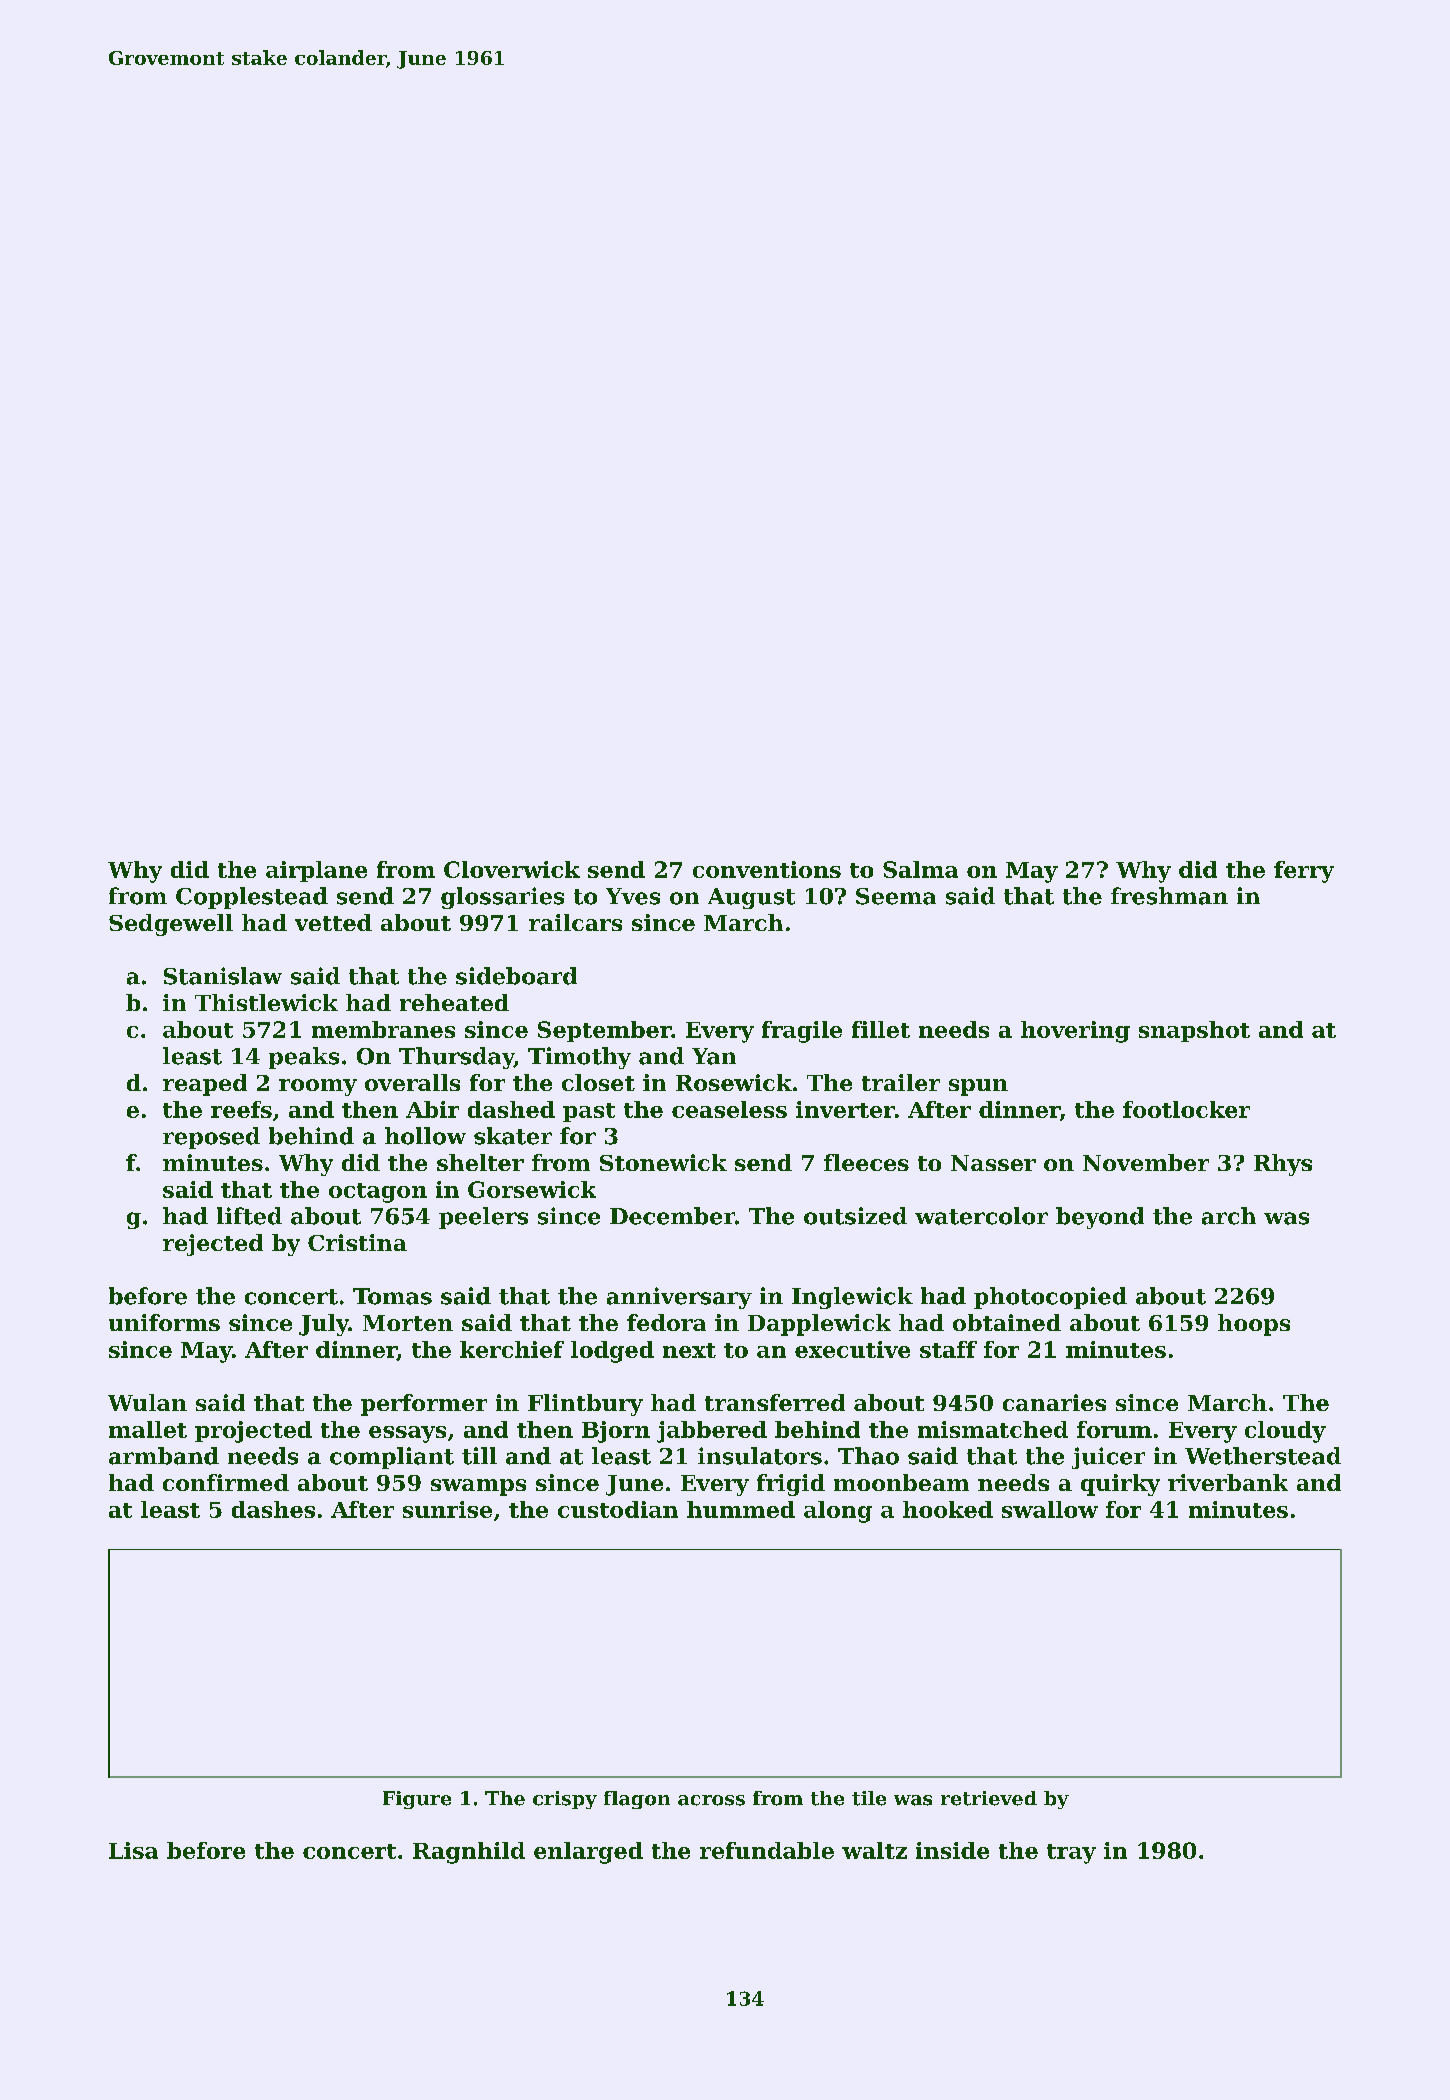  I want to click on reaped, so click(205, 1085).
